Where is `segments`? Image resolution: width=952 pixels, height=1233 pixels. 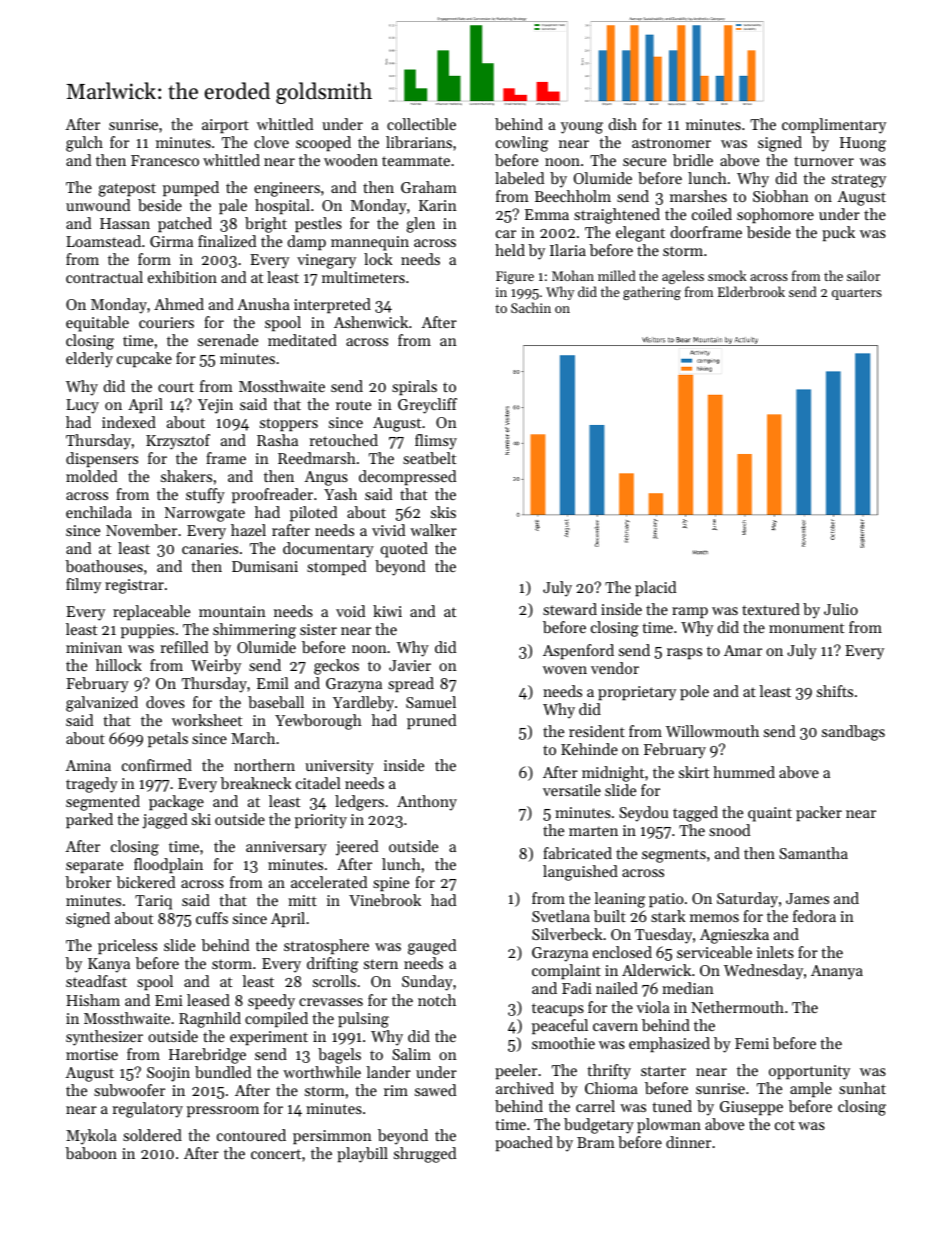 segments is located at coordinates (674, 856).
